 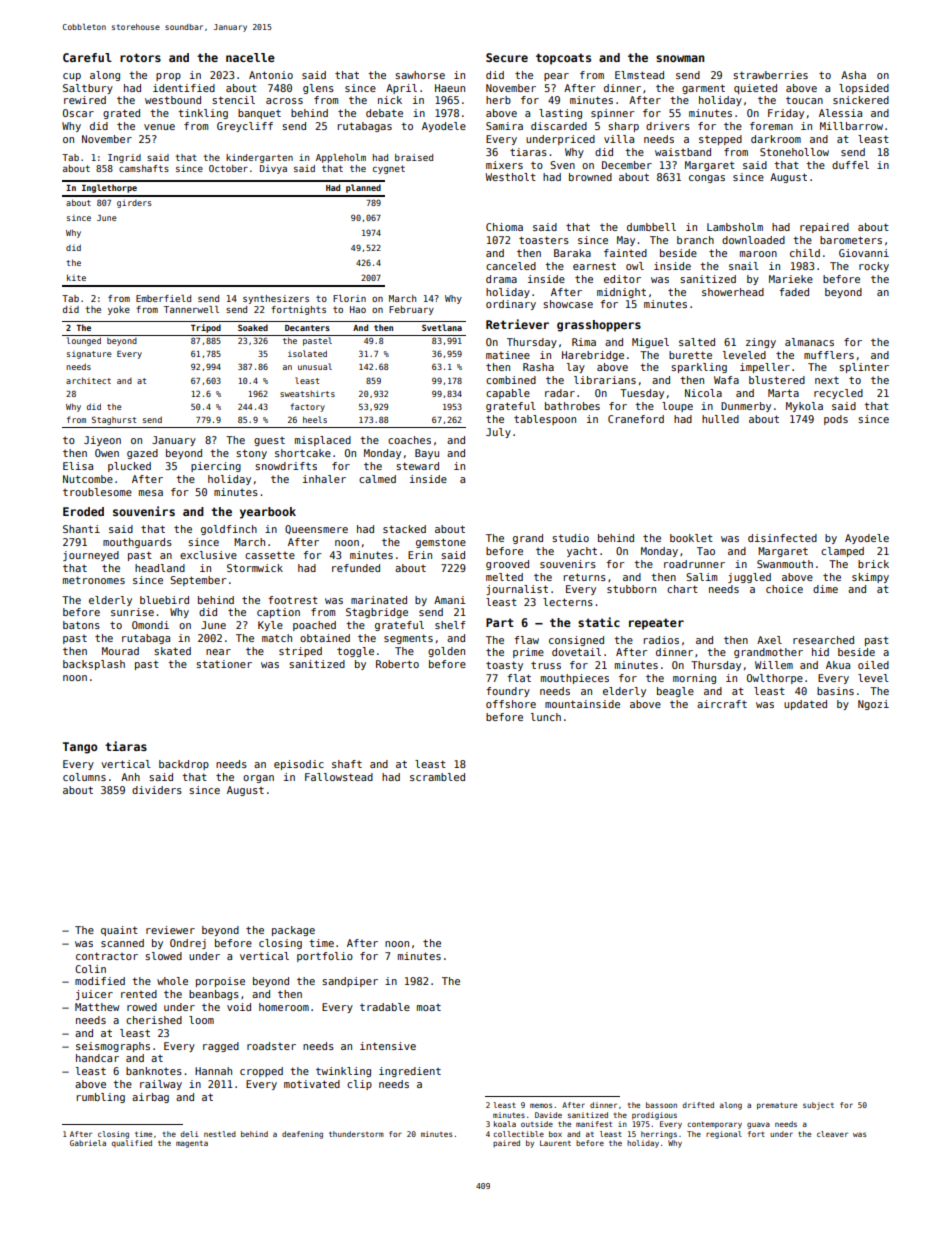 What do you see at coordinates (437, 777) in the screenshot?
I see `scrambled` at bounding box center [437, 777].
